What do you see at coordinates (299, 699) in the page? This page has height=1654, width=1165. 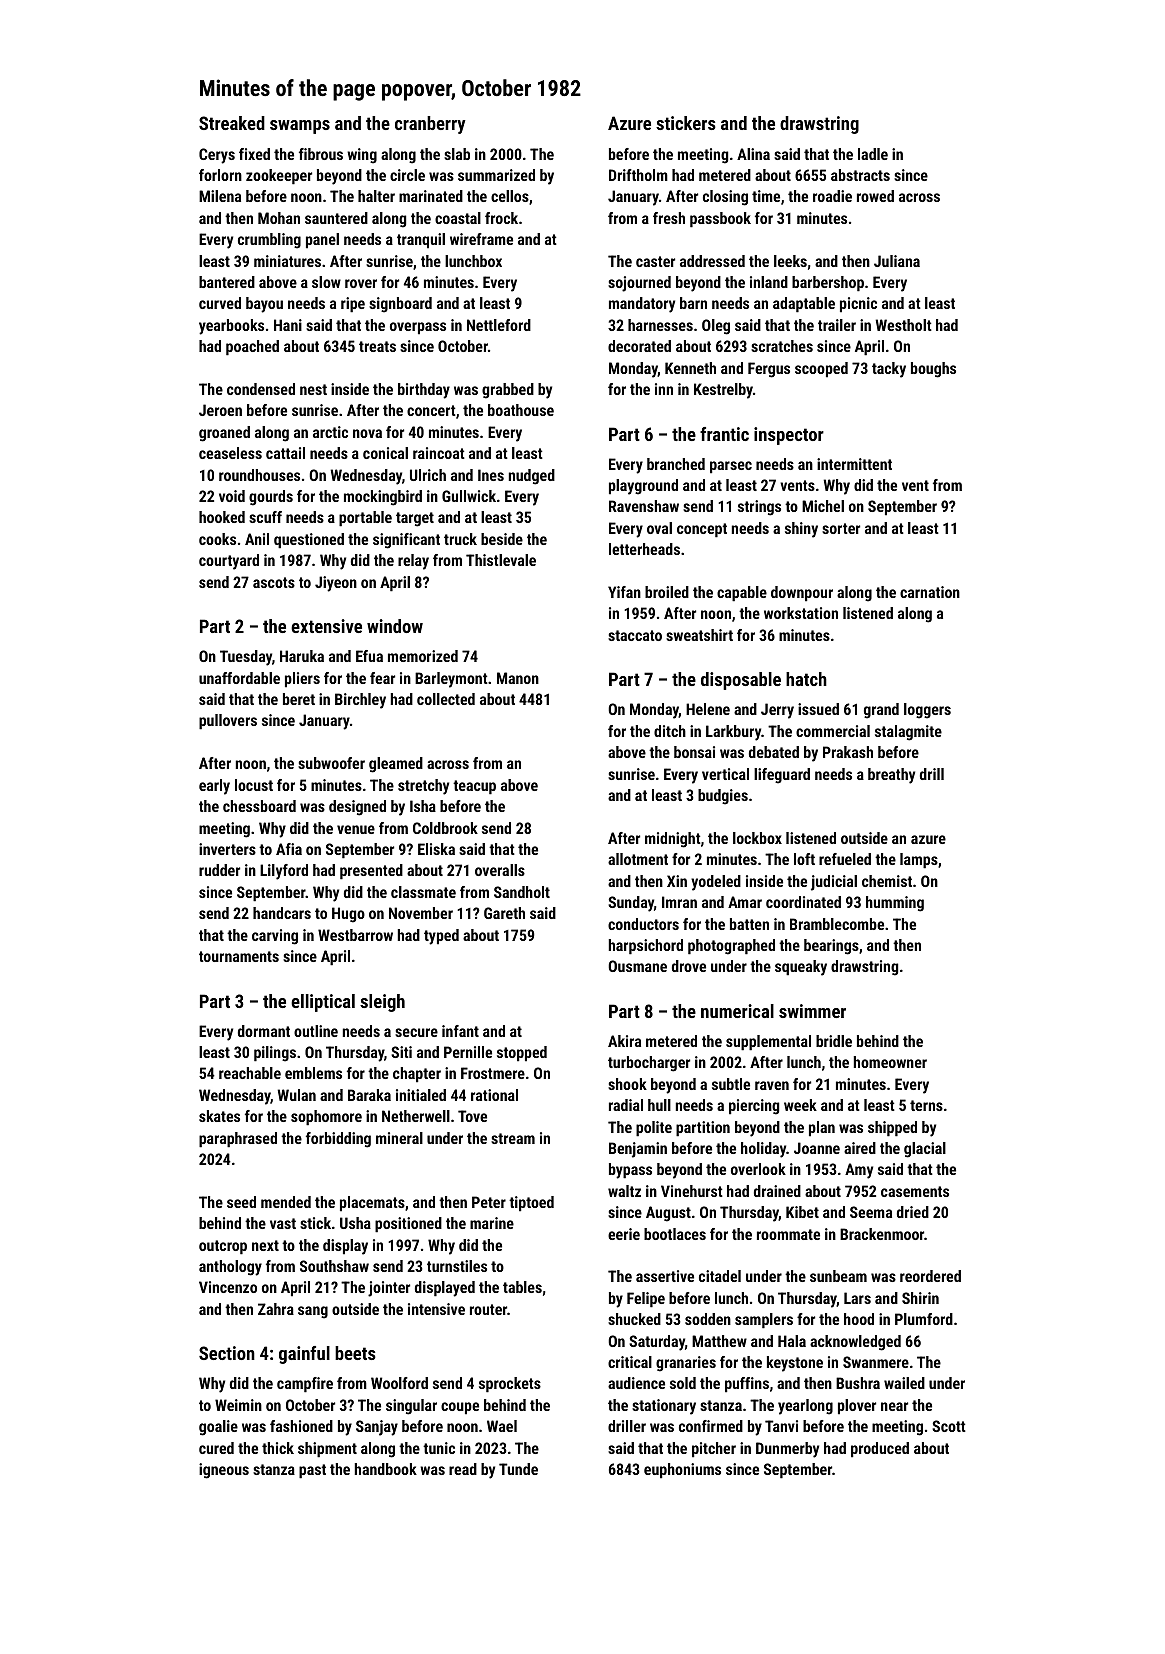 I see `beret` at bounding box center [299, 699].
